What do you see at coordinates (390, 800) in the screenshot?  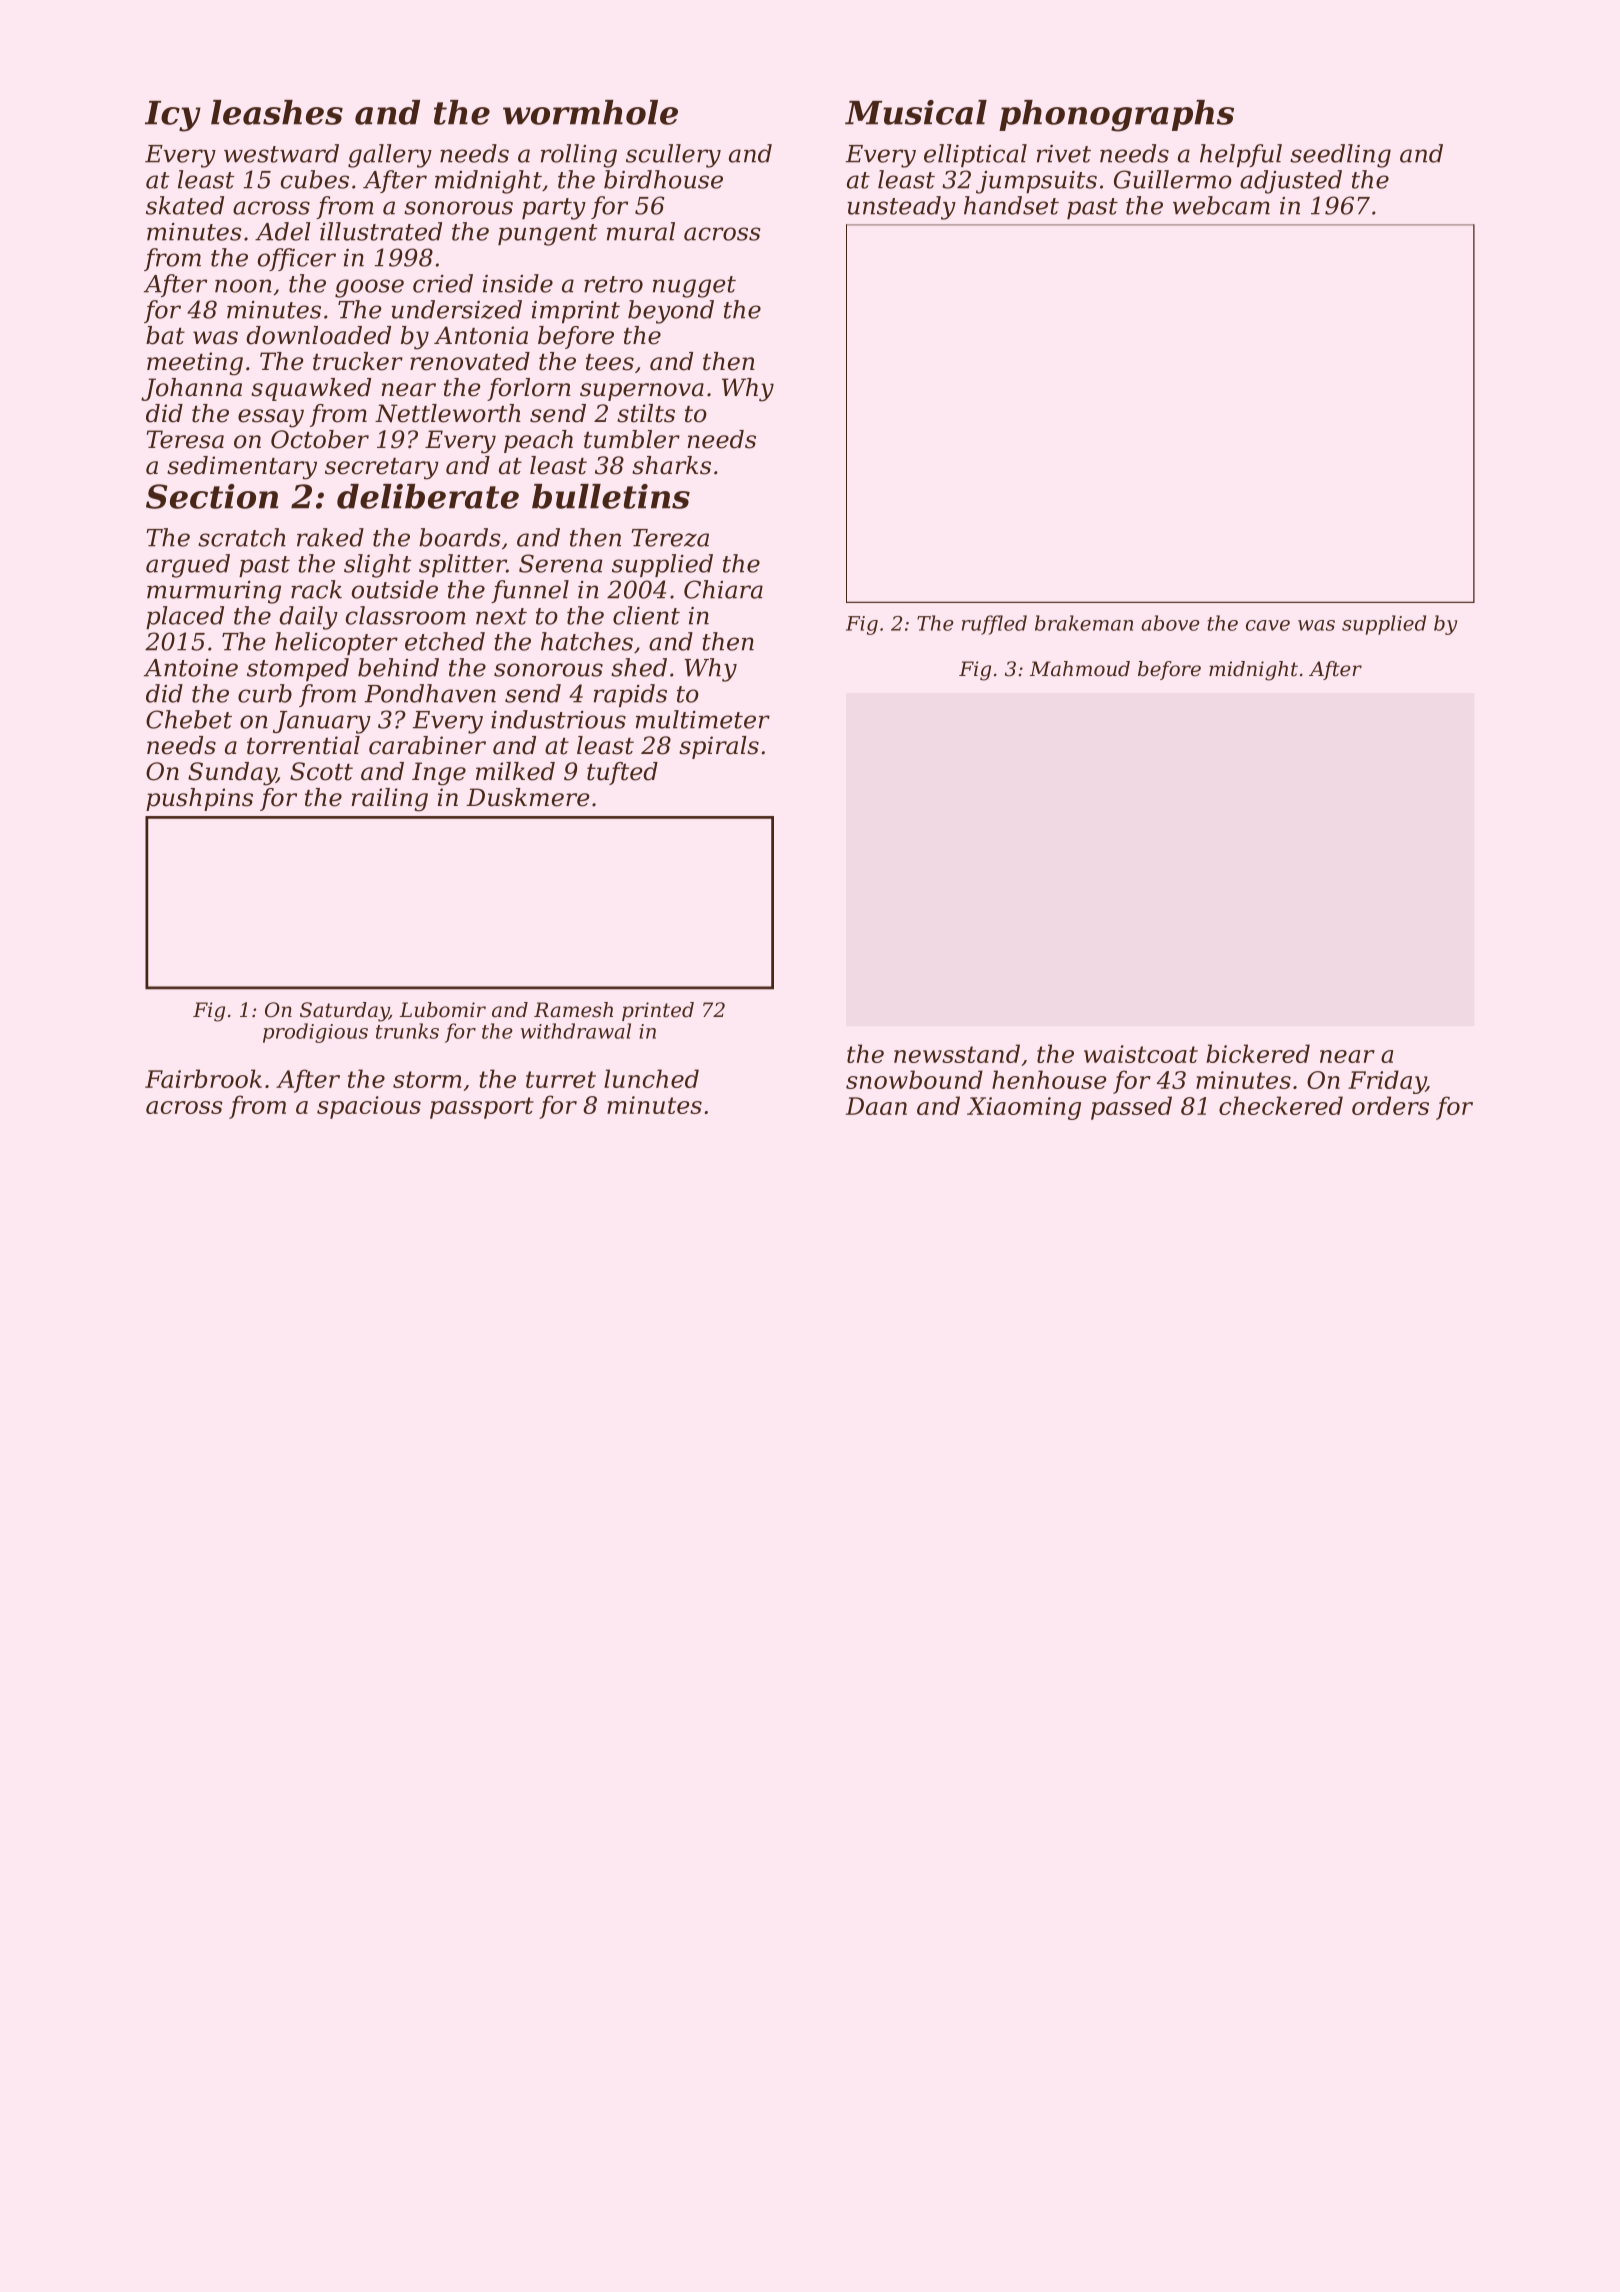 I see `railing` at bounding box center [390, 800].
